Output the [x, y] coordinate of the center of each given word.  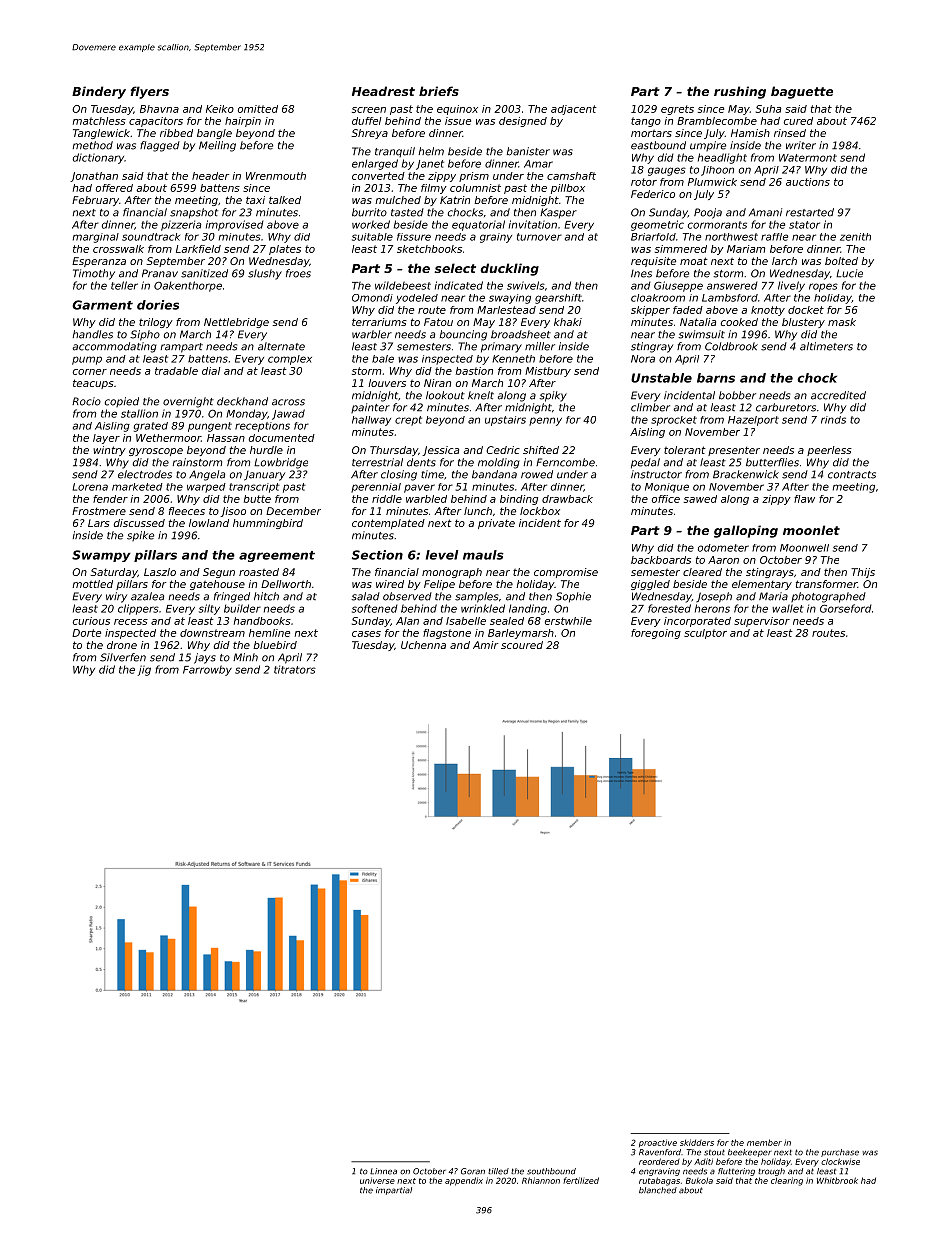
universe [377, 1180]
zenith [855, 237]
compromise [566, 573]
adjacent [574, 110]
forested [669, 608]
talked [285, 200]
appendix [464, 1181]
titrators [295, 669]
